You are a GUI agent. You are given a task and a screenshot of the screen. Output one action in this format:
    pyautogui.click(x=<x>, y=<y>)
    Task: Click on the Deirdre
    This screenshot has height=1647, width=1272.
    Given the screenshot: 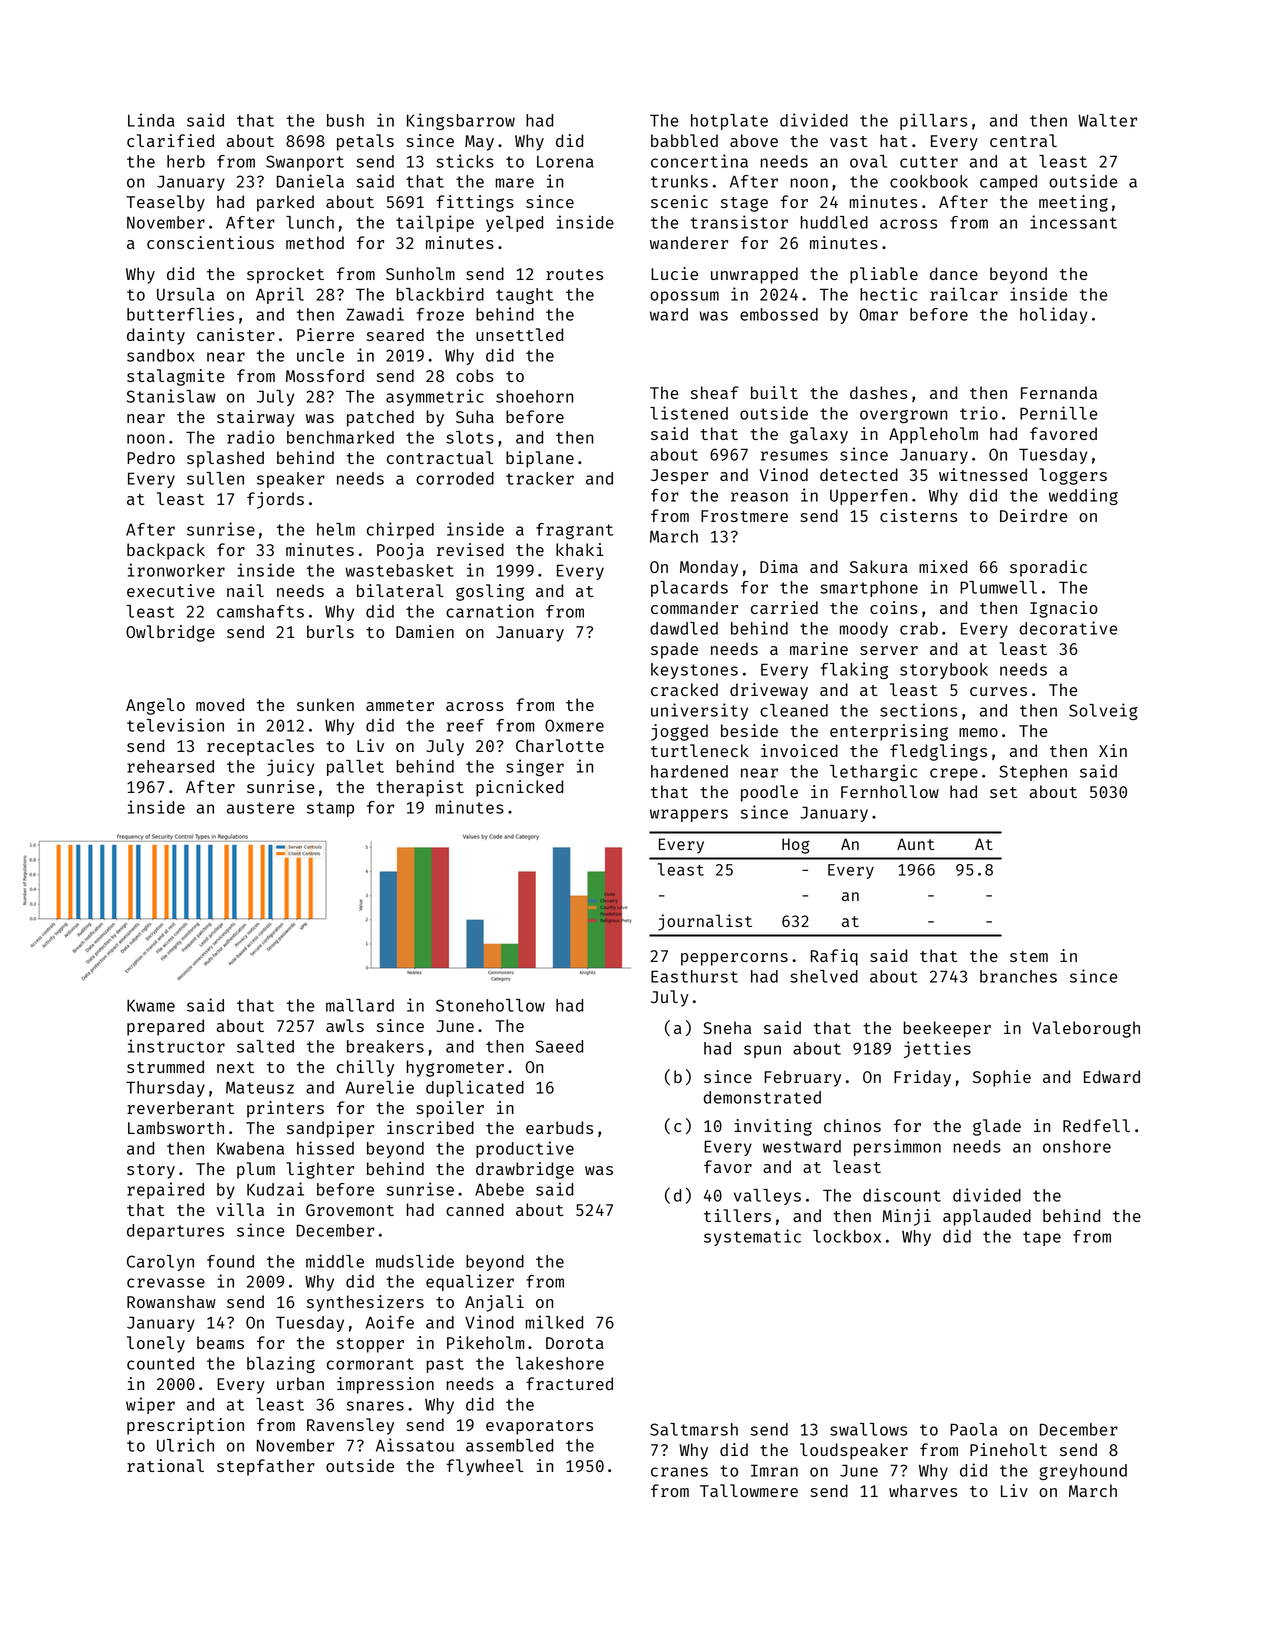 What is the action you would take?
    pyautogui.click(x=1033, y=515)
